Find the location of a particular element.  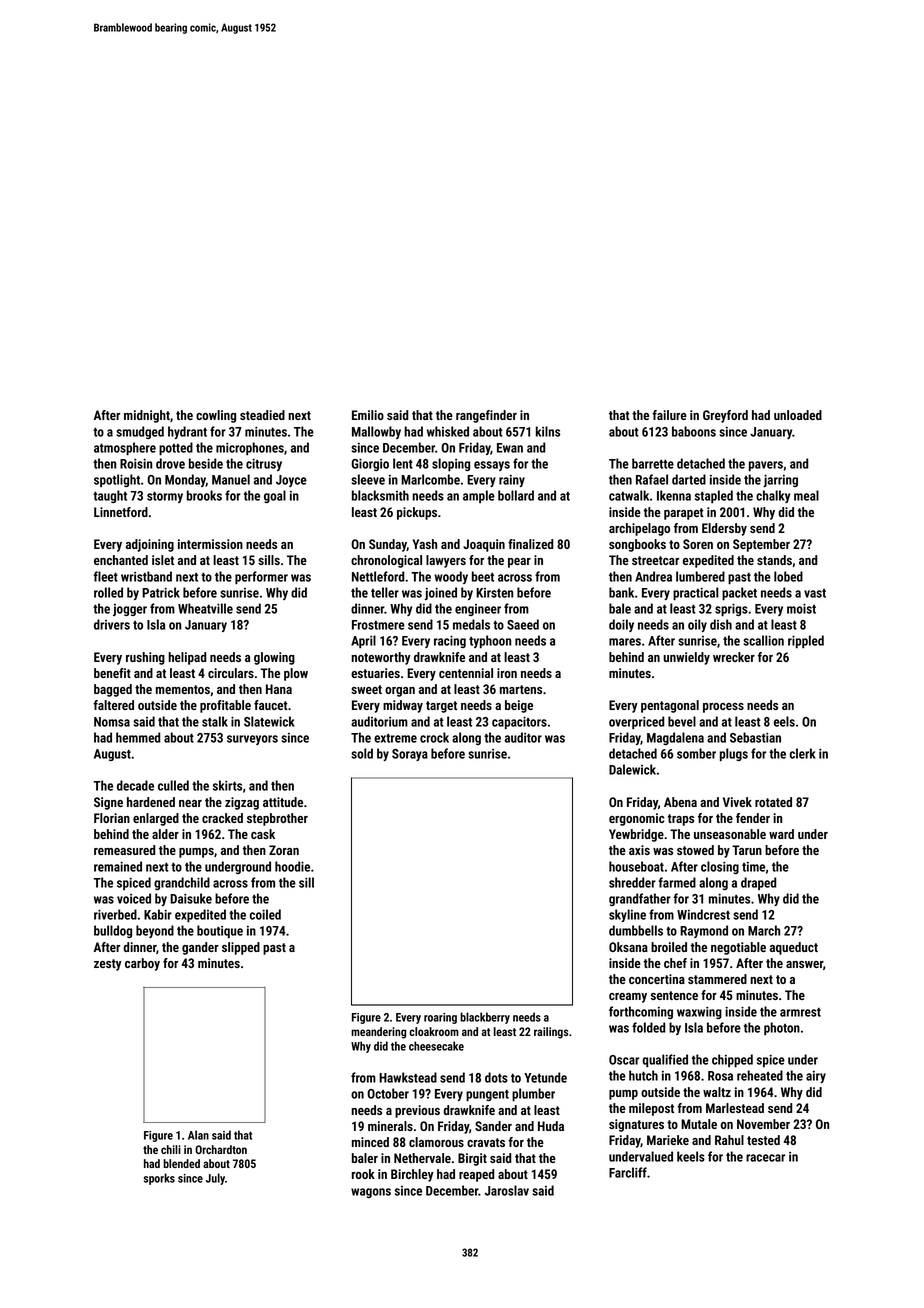

Joyce is located at coordinates (291, 481).
